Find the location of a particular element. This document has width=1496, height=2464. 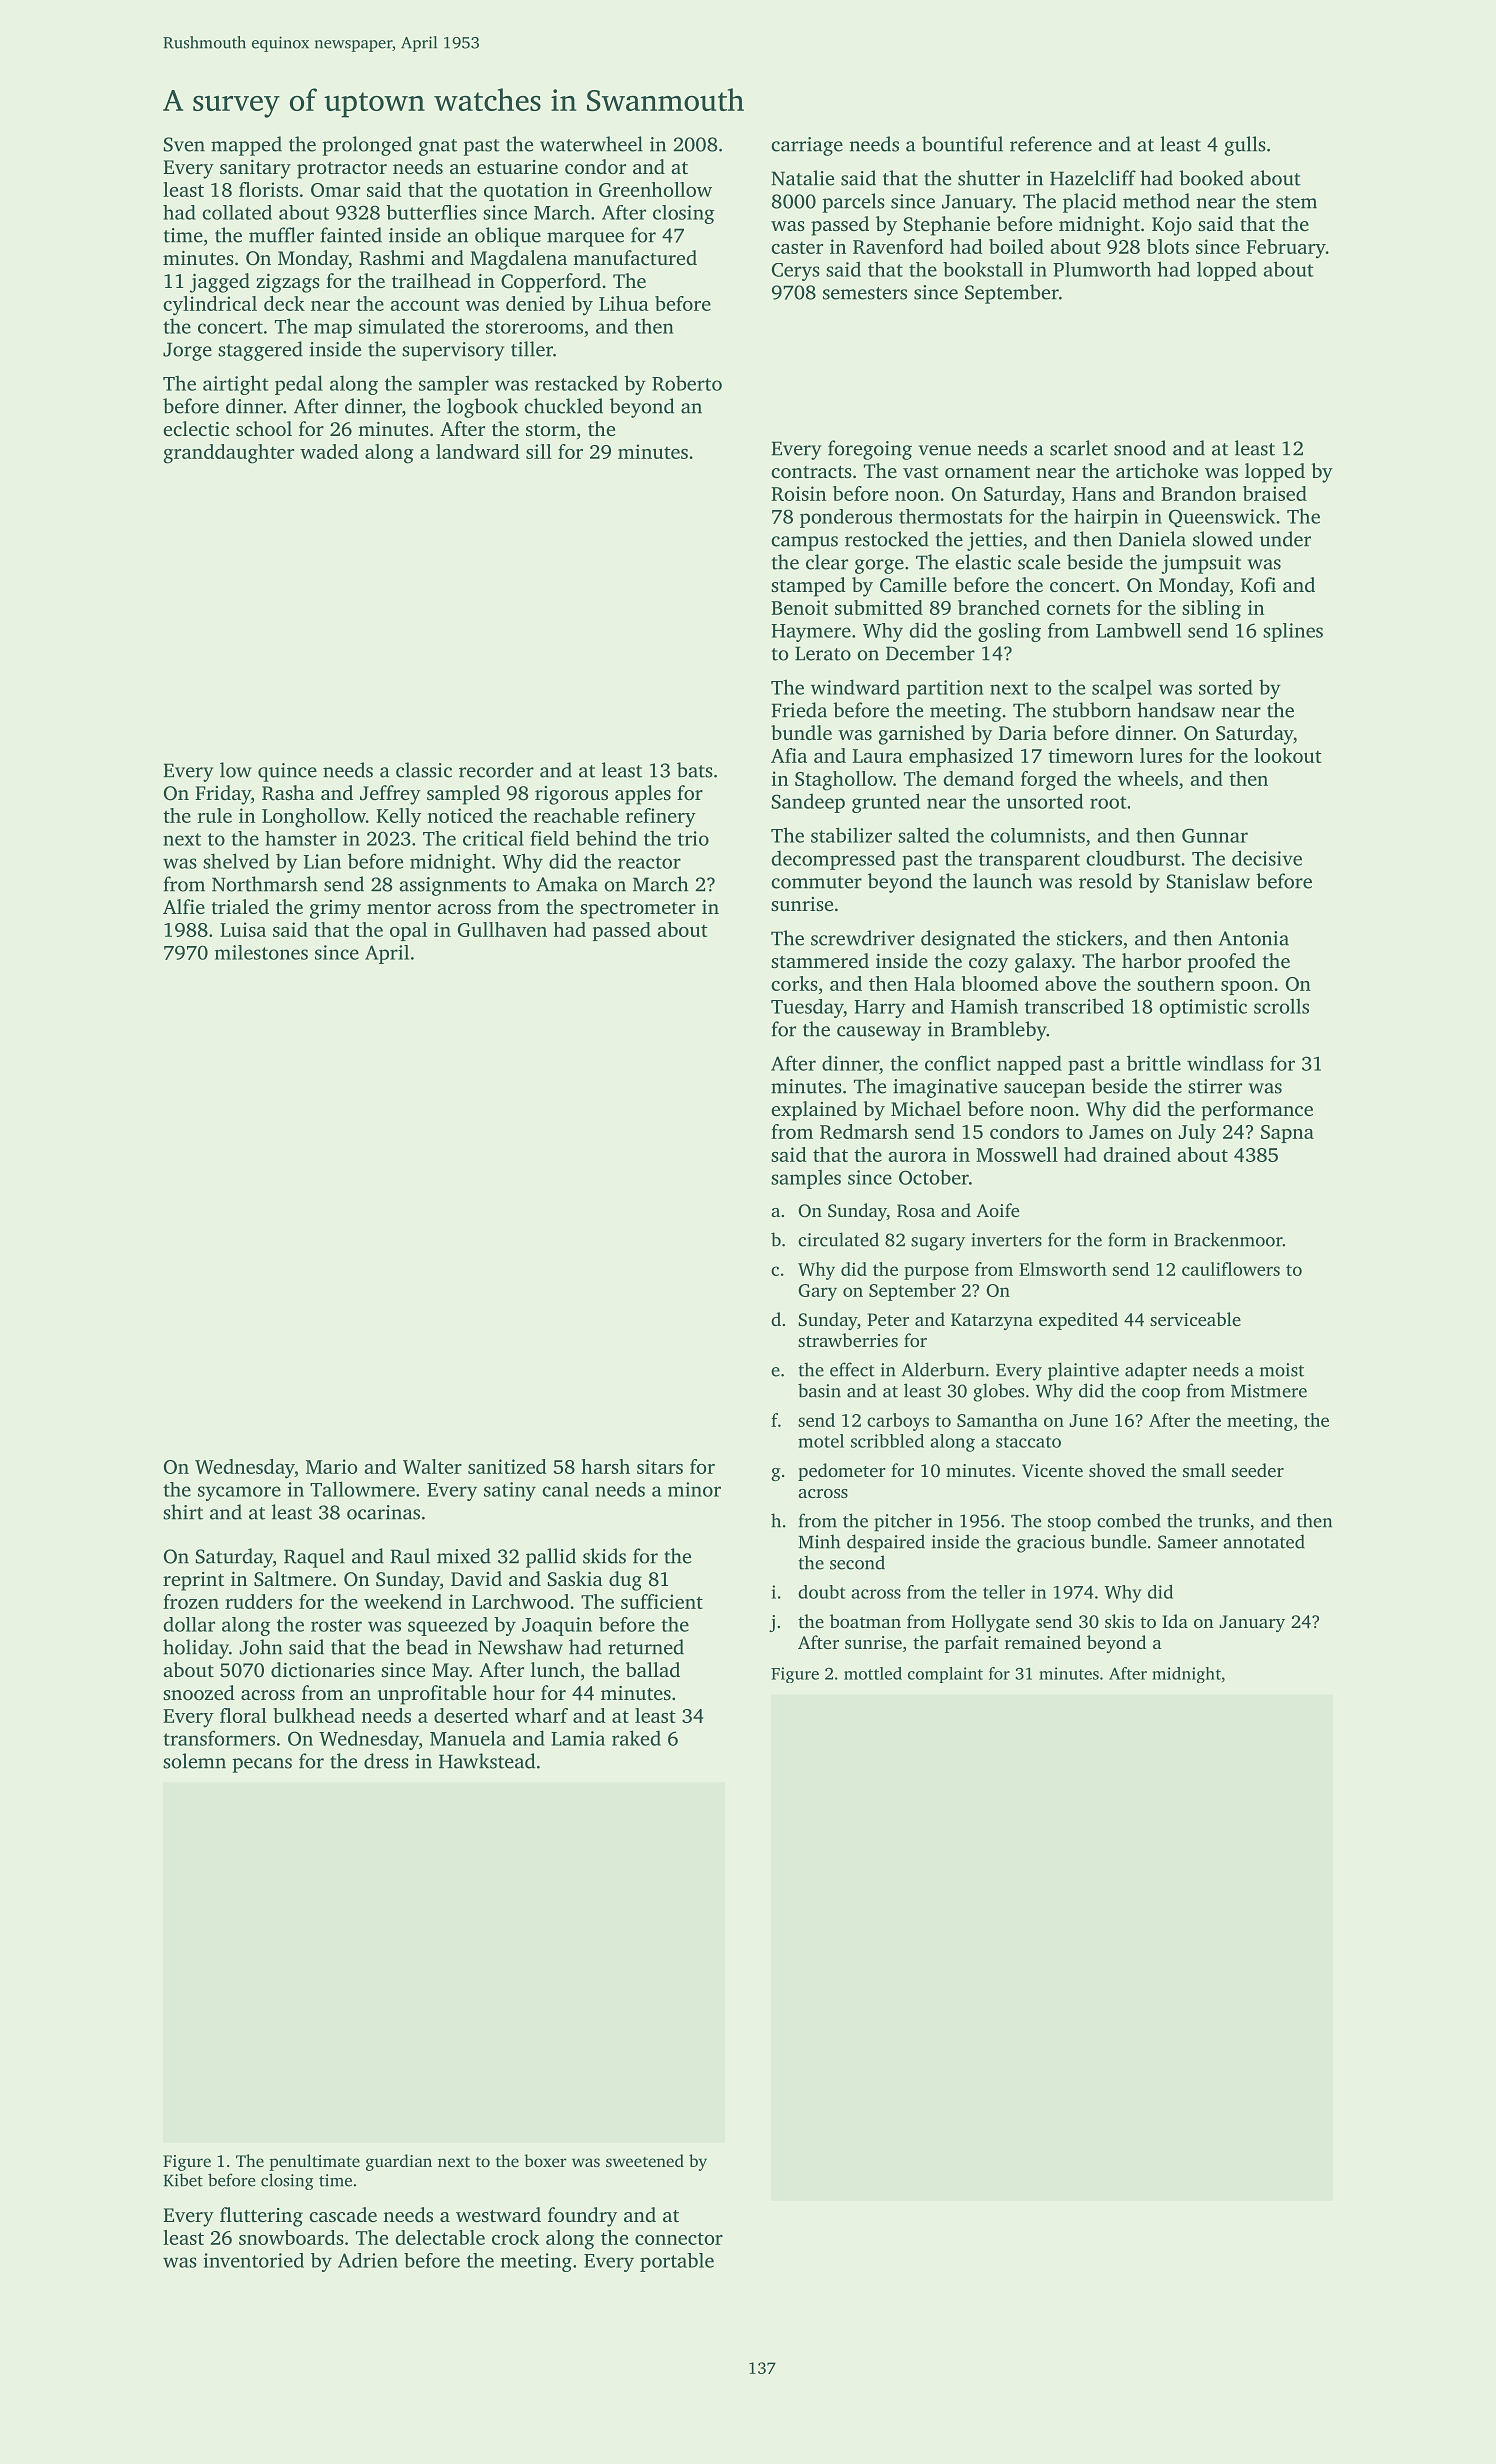

Vicente is located at coordinates (1052, 1470).
